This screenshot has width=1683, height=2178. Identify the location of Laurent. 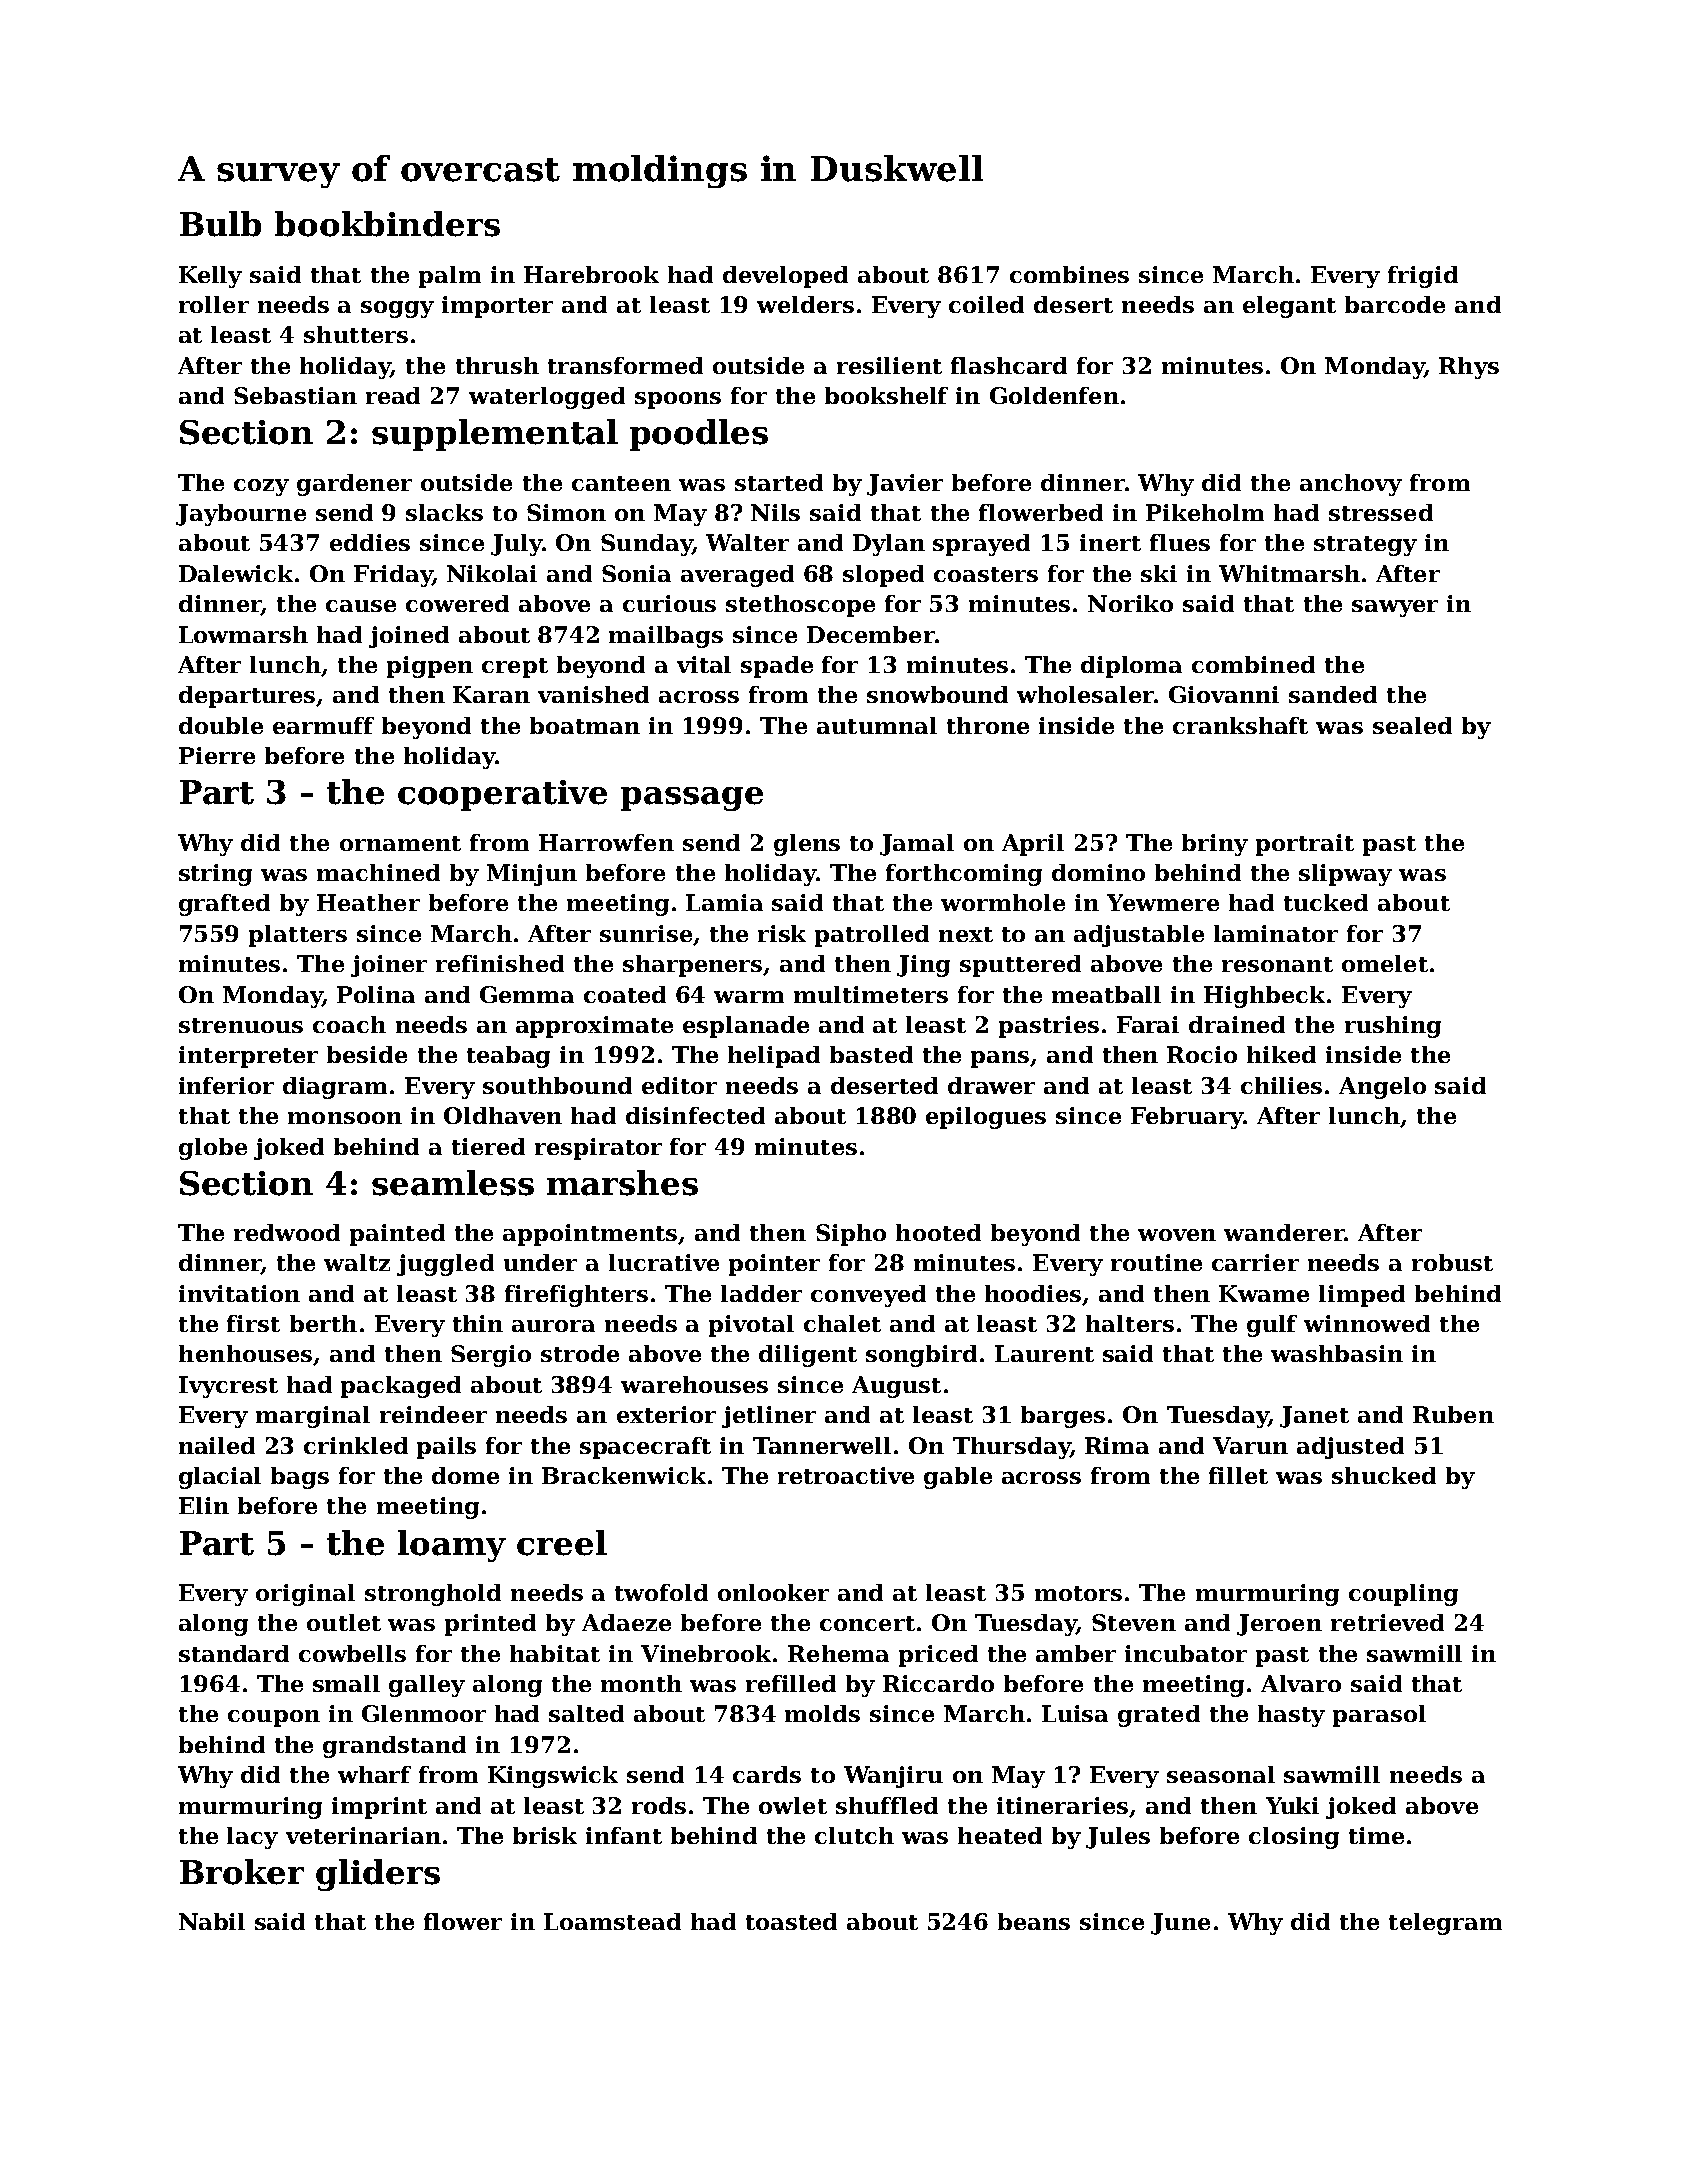
(1044, 1353).
